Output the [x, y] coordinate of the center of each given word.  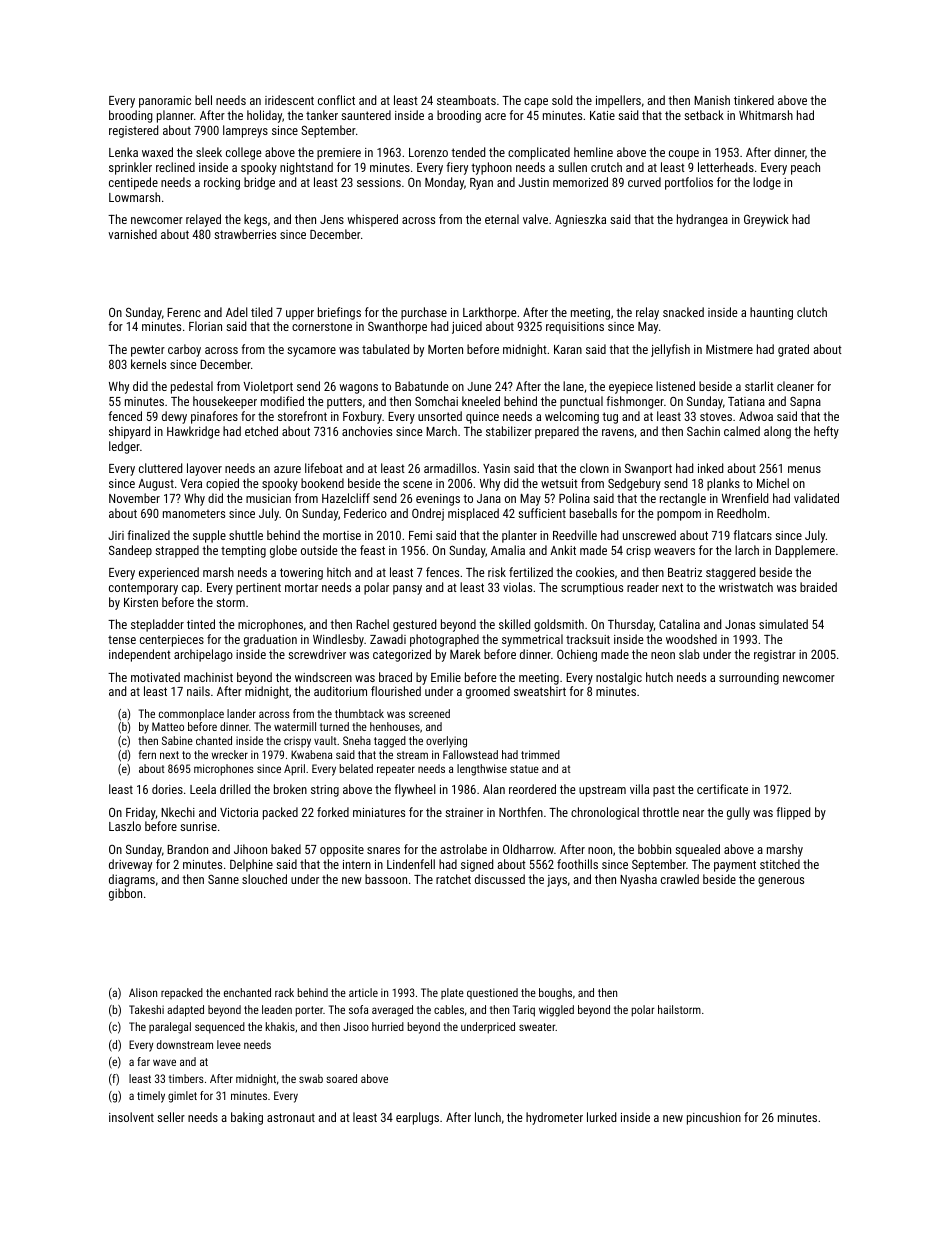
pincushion [714, 1118]
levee [229, 1044]
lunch [488, 1117]
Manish [712, 100]
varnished [132, 234]
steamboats [466, 100]
